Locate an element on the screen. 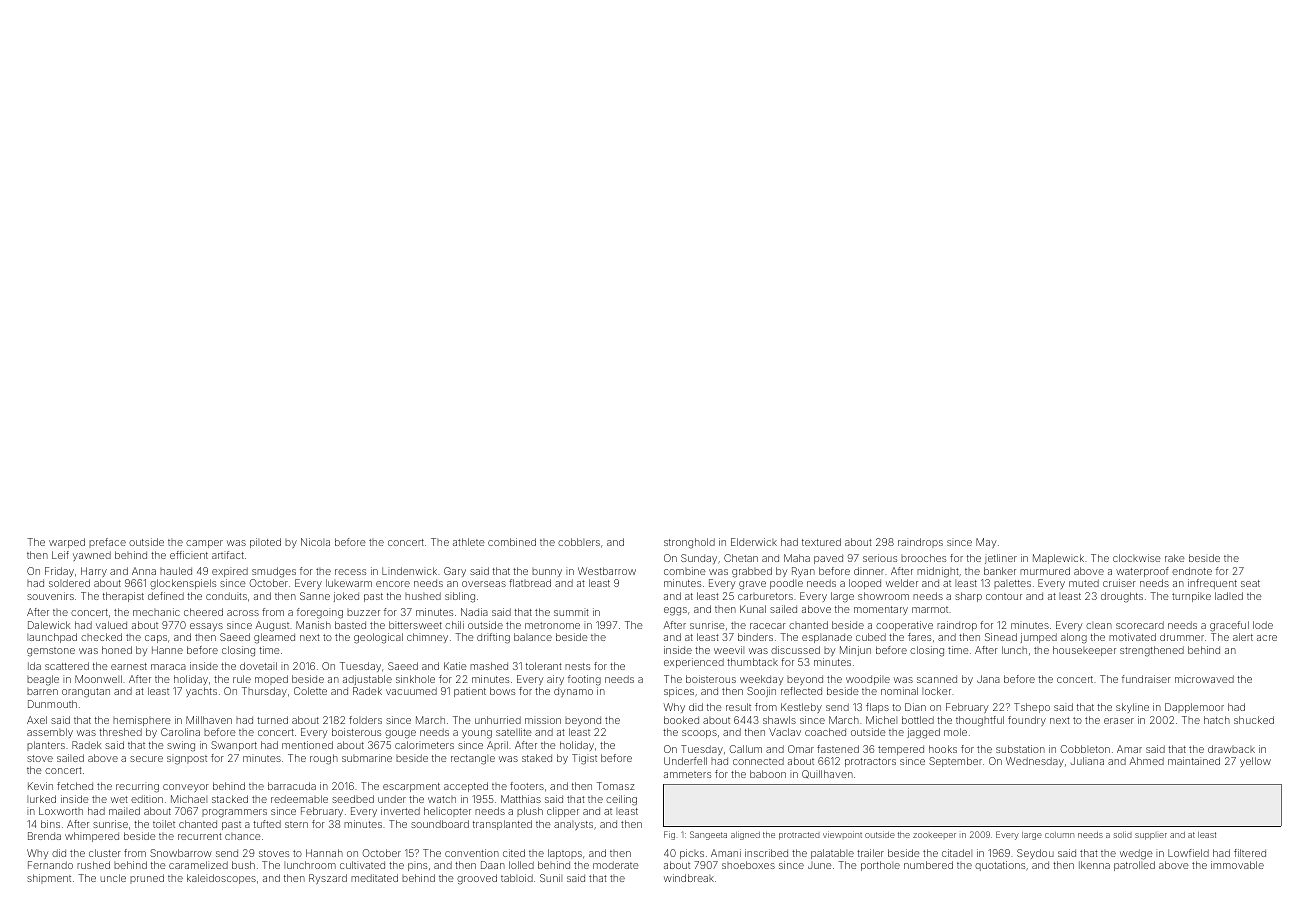 Image resolution: width=1308 pixels, height=924 pixels. ceiling is located at coordinates (621, 800).
